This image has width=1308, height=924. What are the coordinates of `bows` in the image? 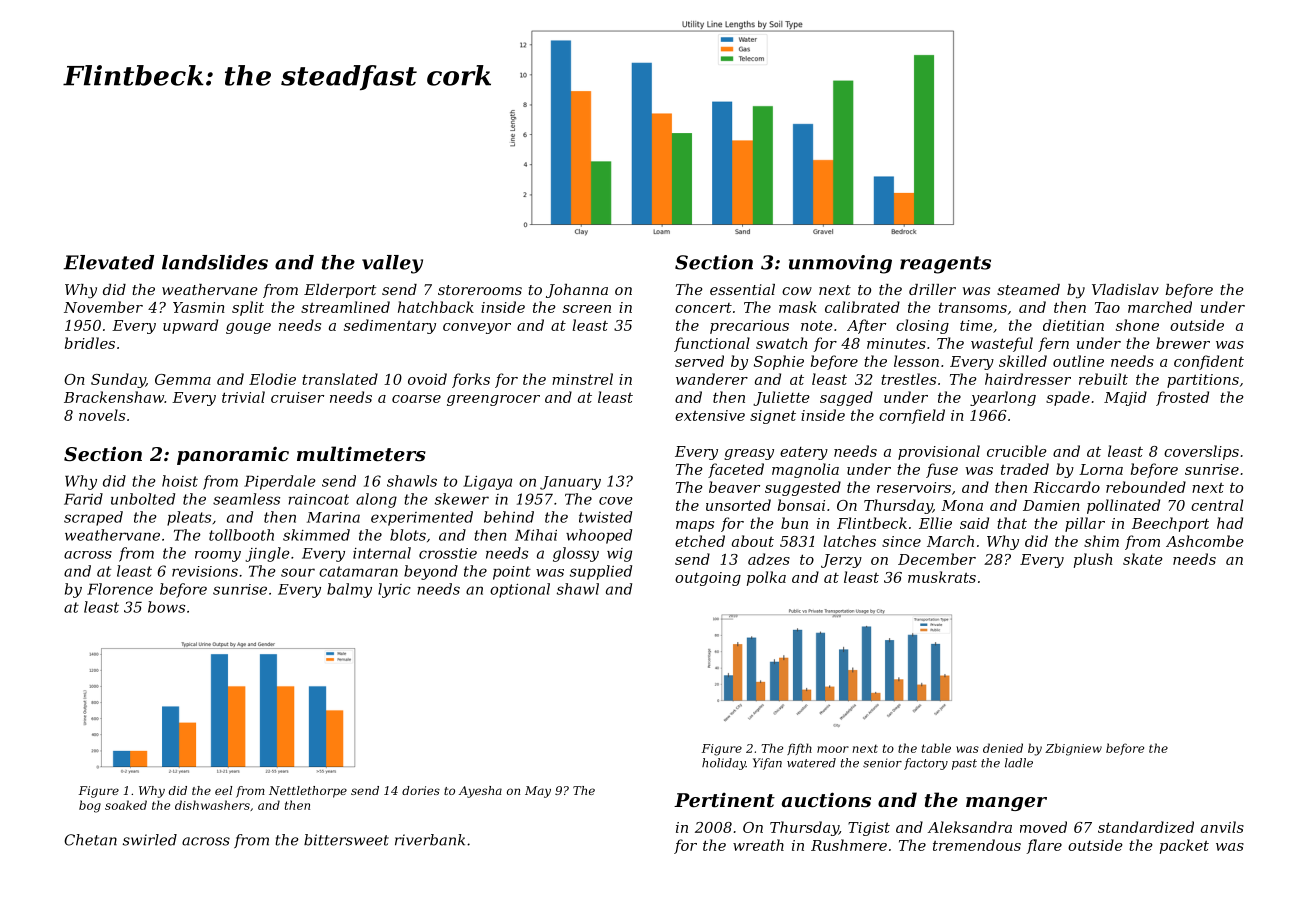 It's located at (166, 607).
